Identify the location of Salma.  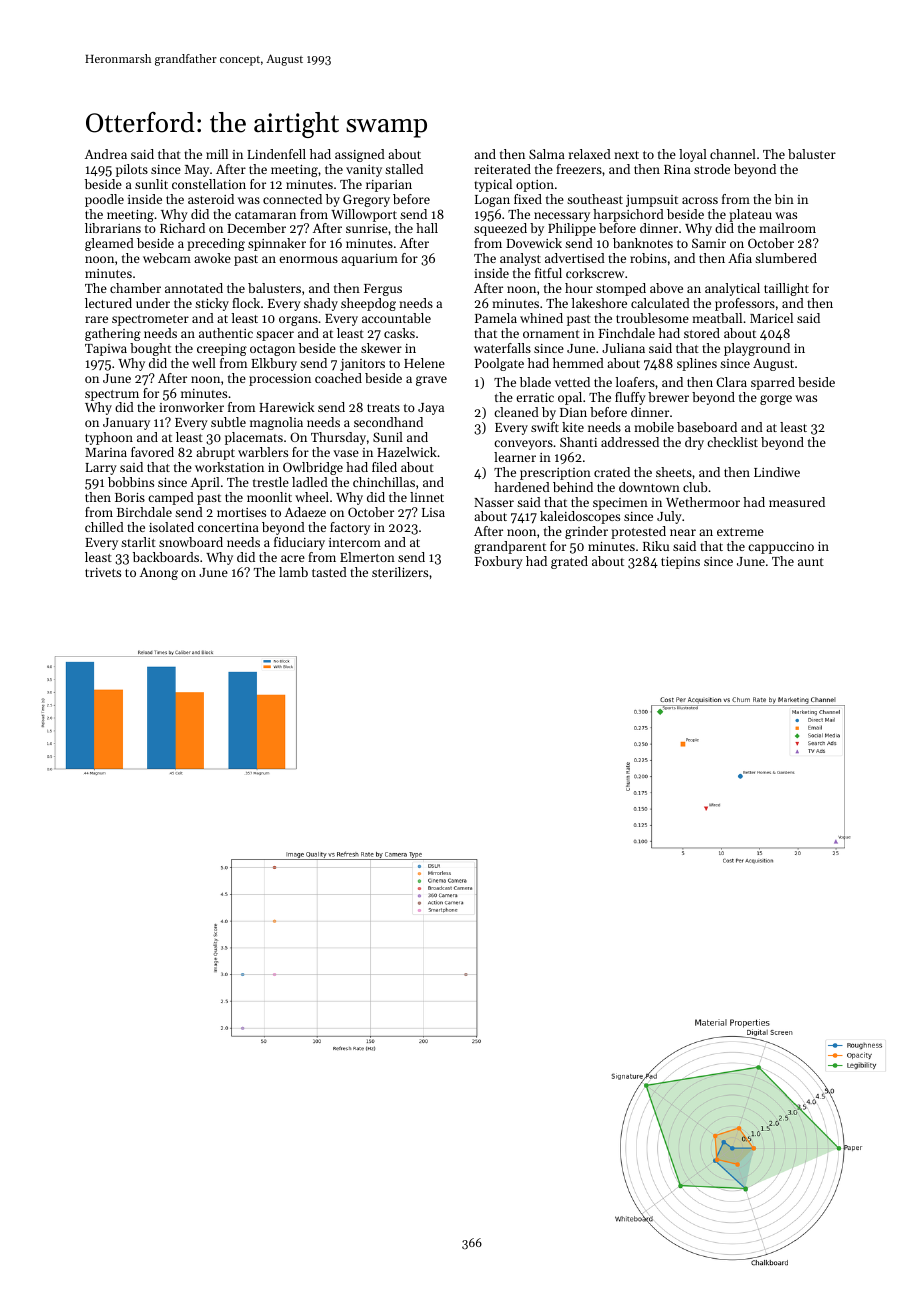
(547, 154).
